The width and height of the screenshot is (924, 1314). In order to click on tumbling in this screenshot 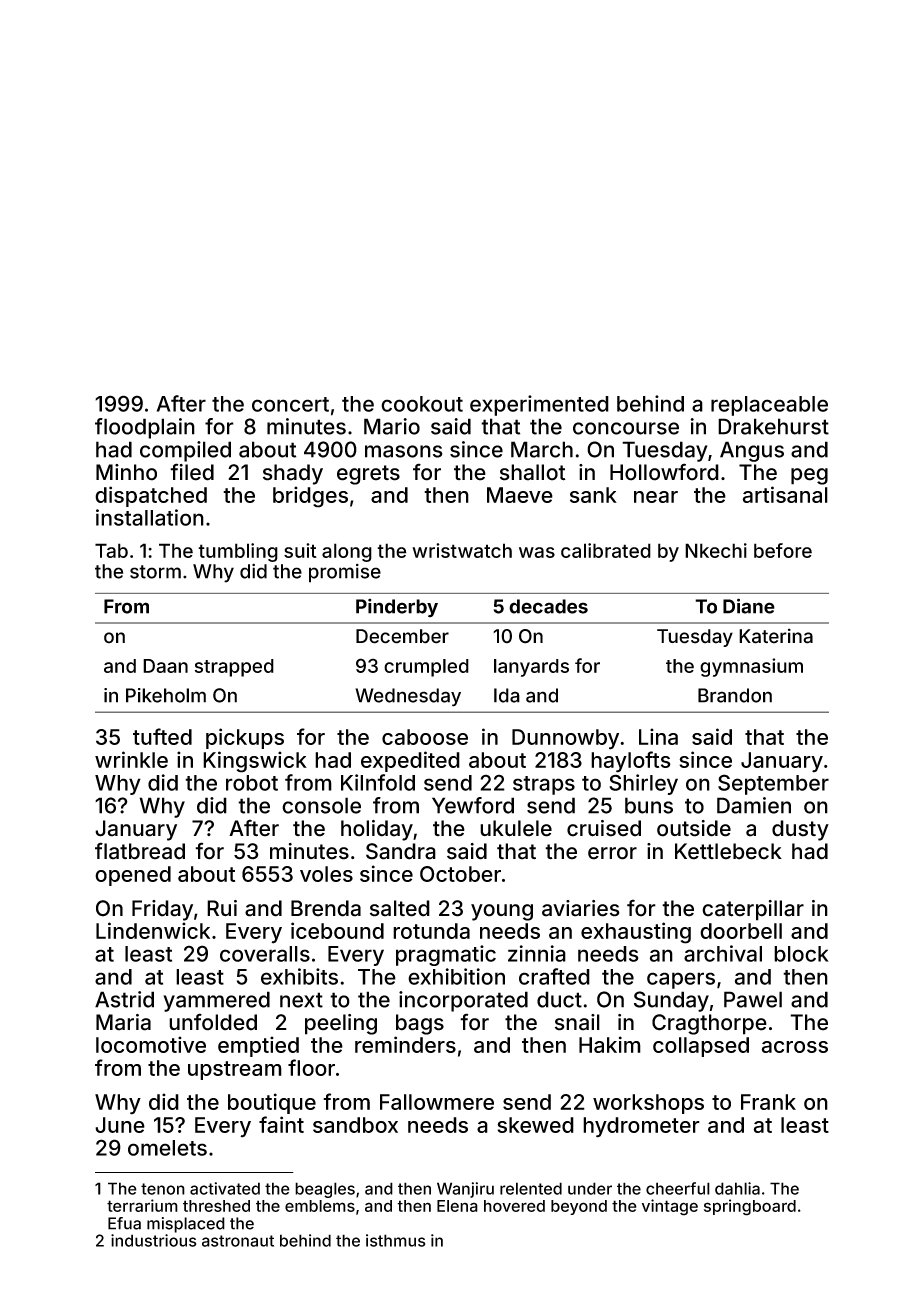, I will do `click(238, 552)`.
